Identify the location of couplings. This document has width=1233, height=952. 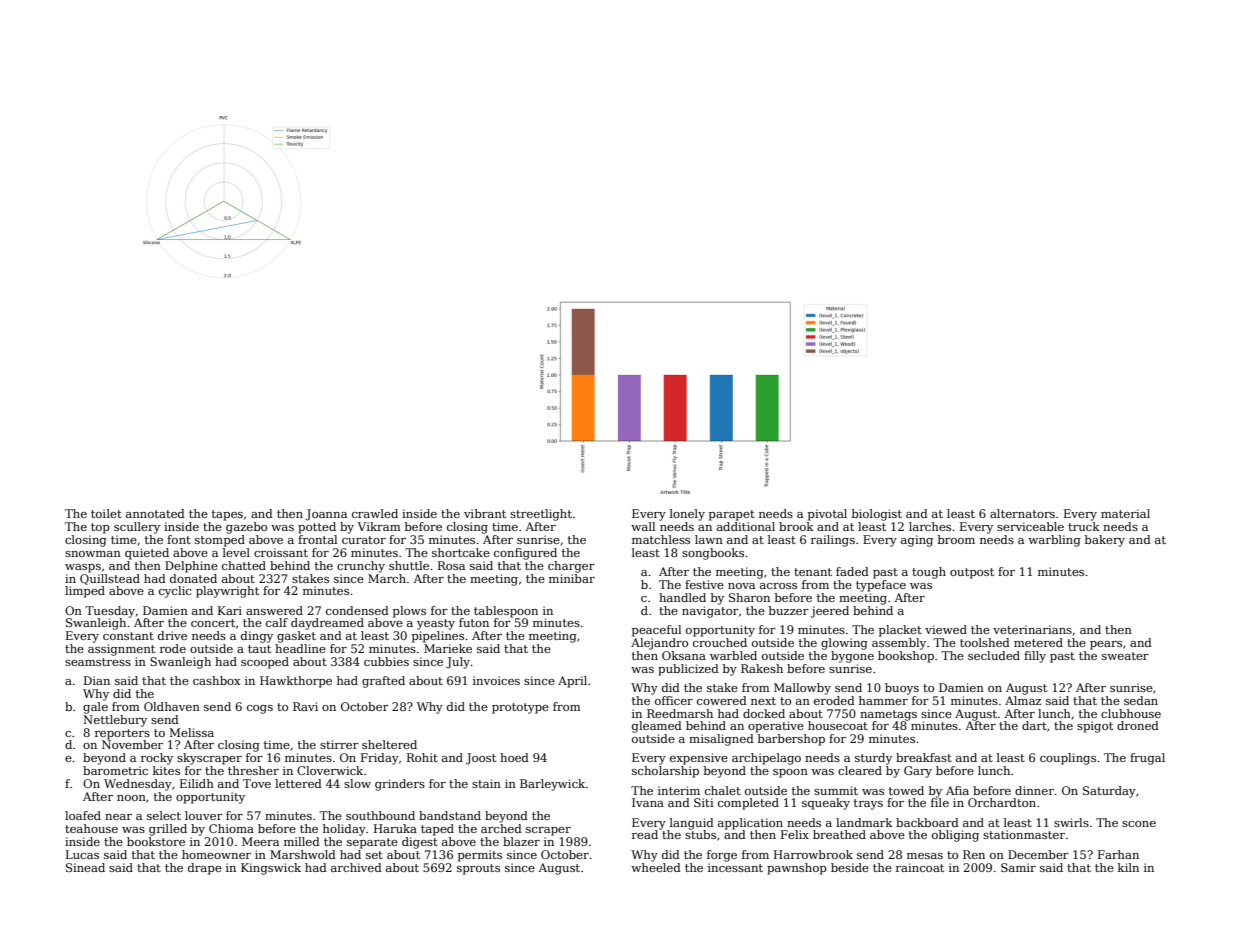
(1068, 759).
